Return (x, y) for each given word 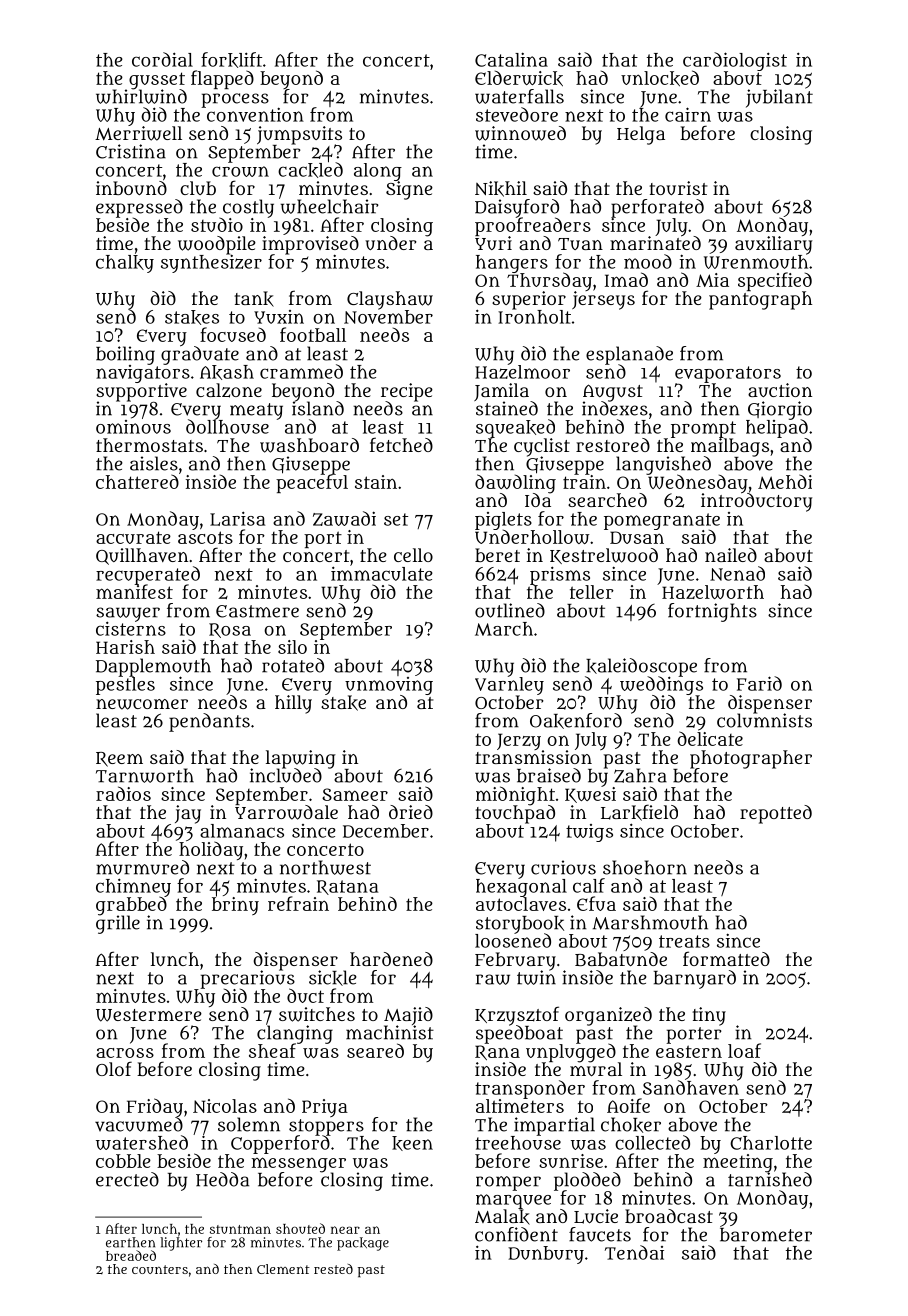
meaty (256, 411)
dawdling (515, 483)
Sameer (355, 794)
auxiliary (773, 245)
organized (608, 1016)
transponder (530, 1089)
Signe (409, 190)
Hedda (222, 1179)
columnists (764, 720)
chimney (133, 887)
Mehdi (785, 481)
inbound (131, 188)
